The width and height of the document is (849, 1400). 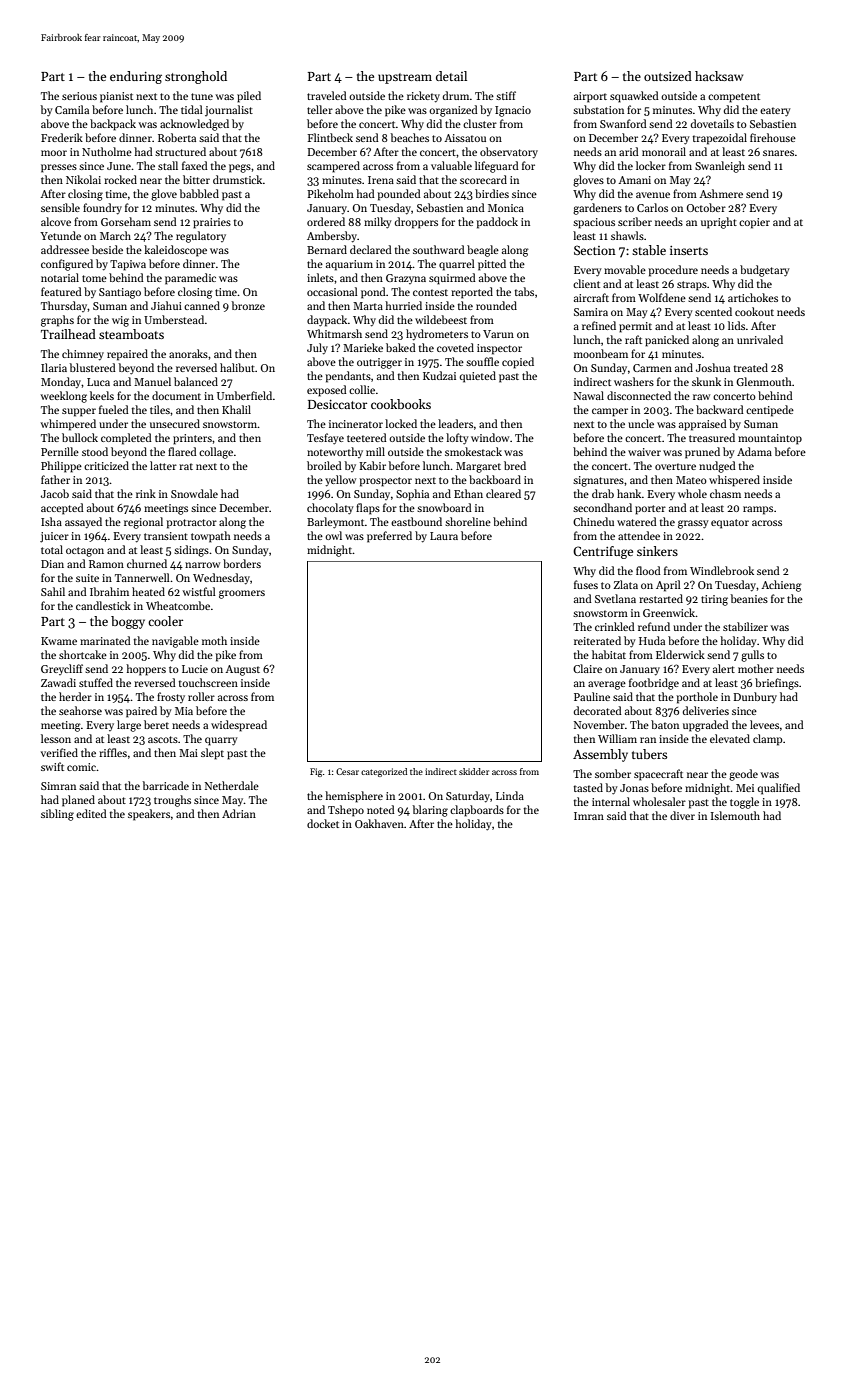 What do you see at coordinates (149, 815) in the document?
I see `speakers` at bounding box center [149, 815].
